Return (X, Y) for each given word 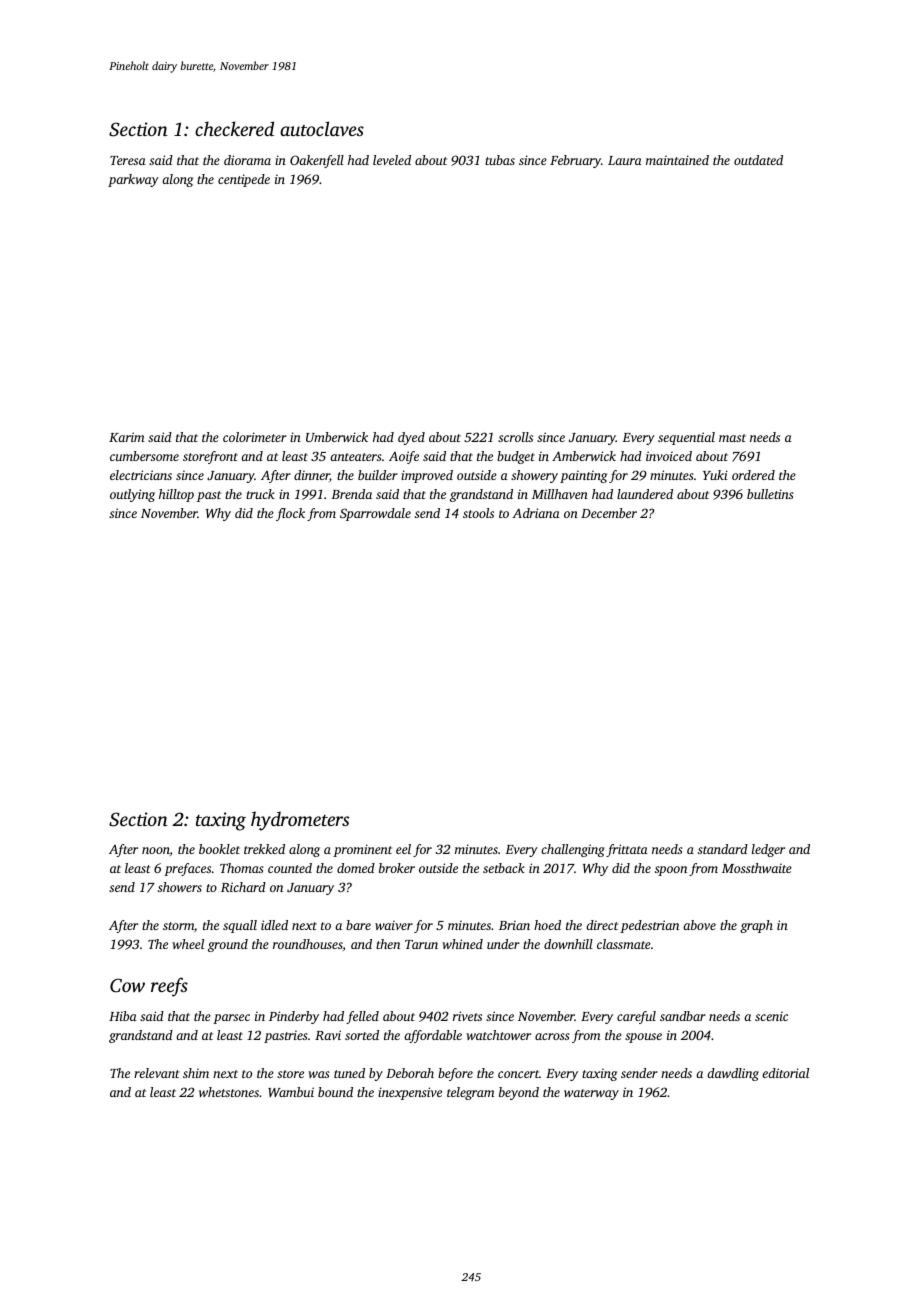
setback (504, 868)
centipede (244, 180)
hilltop (176, 495)
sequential (686, 438)
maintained (677, 160)
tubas (500, 160)
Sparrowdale (375, 514)
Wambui (291, 1092)
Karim (126, 437)
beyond (519, 1093)
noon (156, 850)
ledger (768, 850)
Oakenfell (317, 161)
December (609, 513)
